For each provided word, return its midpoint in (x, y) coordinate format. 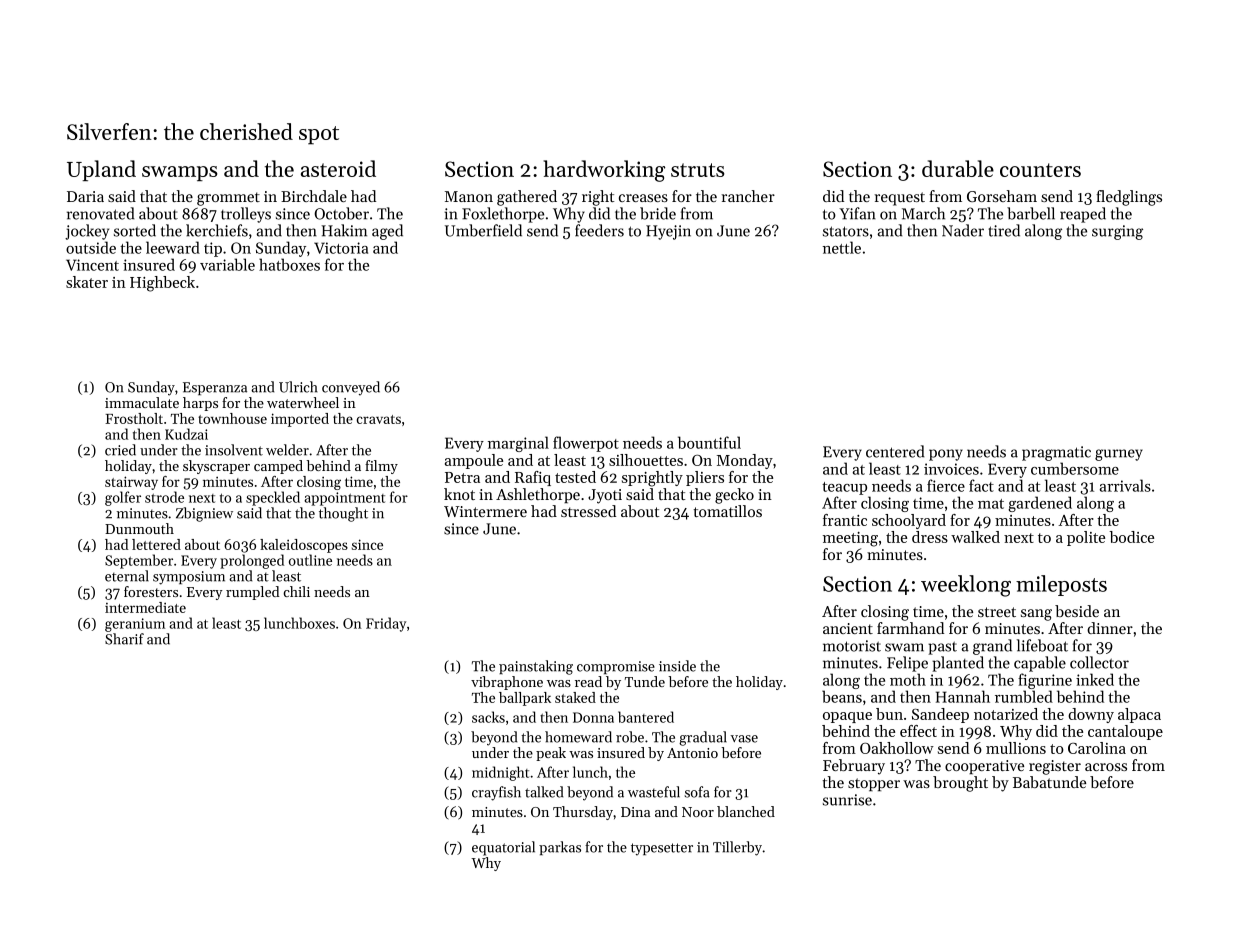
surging (1117, 232)
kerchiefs (217, 230)
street (997, 612)
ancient (848, 628)
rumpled (252, 593)
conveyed (351, 388)
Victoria (341, 248)
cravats (378, 419)
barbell (1031, 213)
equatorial (503, 848)
